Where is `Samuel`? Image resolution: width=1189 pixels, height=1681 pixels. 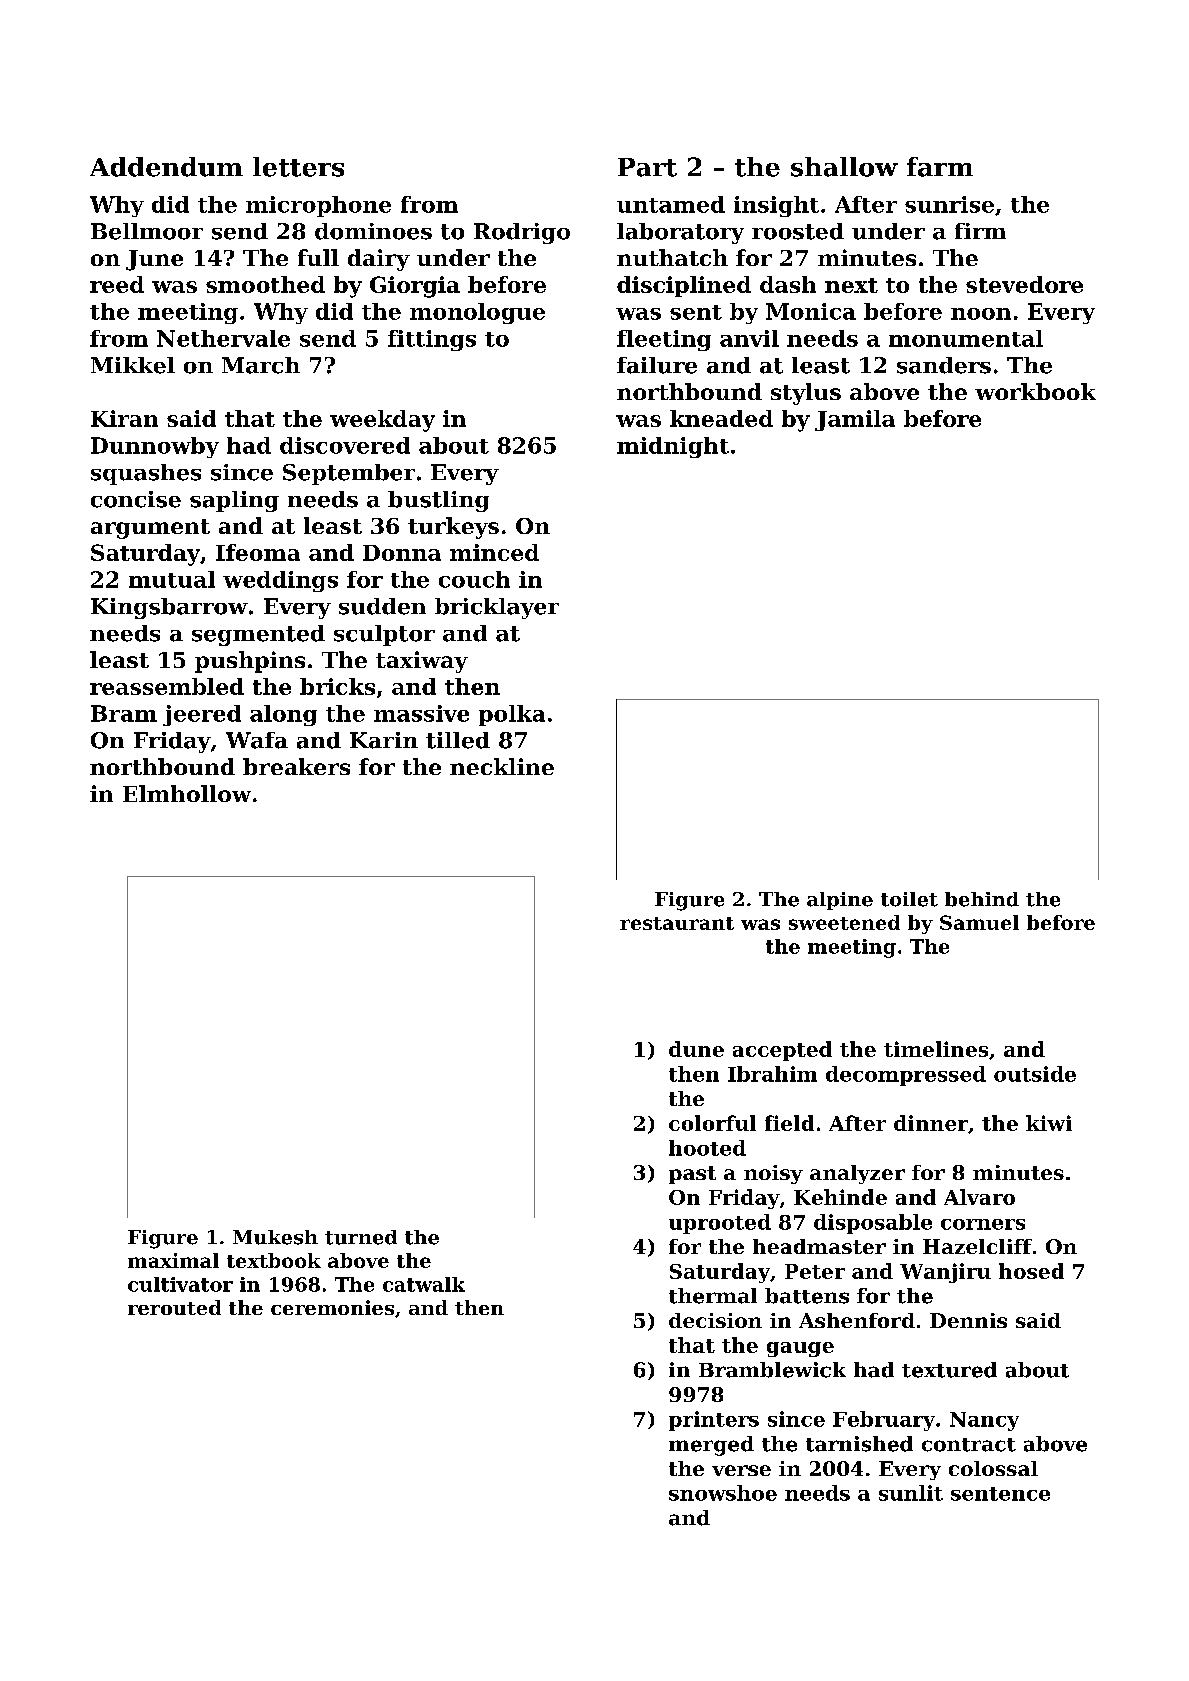
Samuel is located at coordinates (979, 922).
